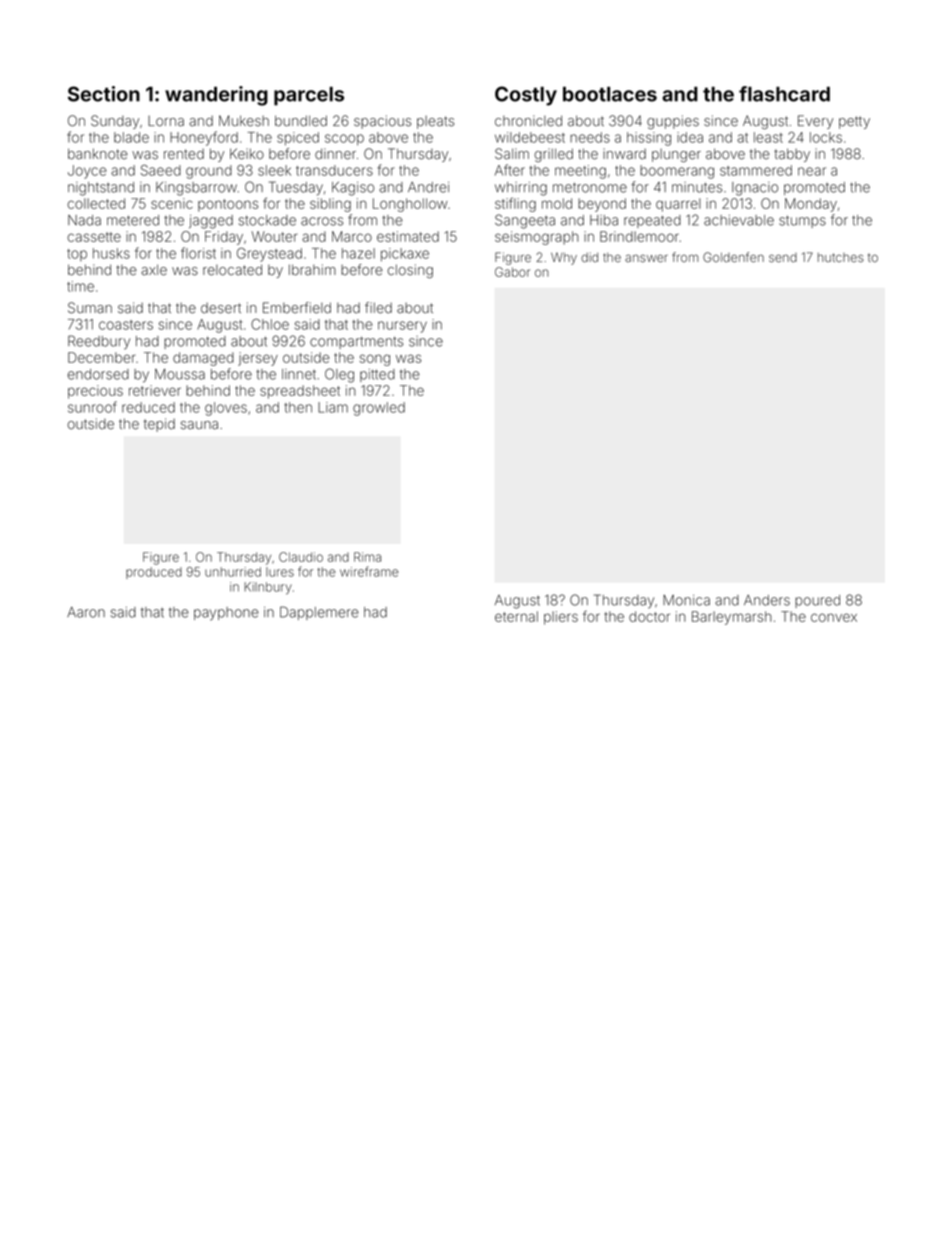 The width and height of the screenshot is (952, 1233). I want to click on produced, so click(154, 573).
